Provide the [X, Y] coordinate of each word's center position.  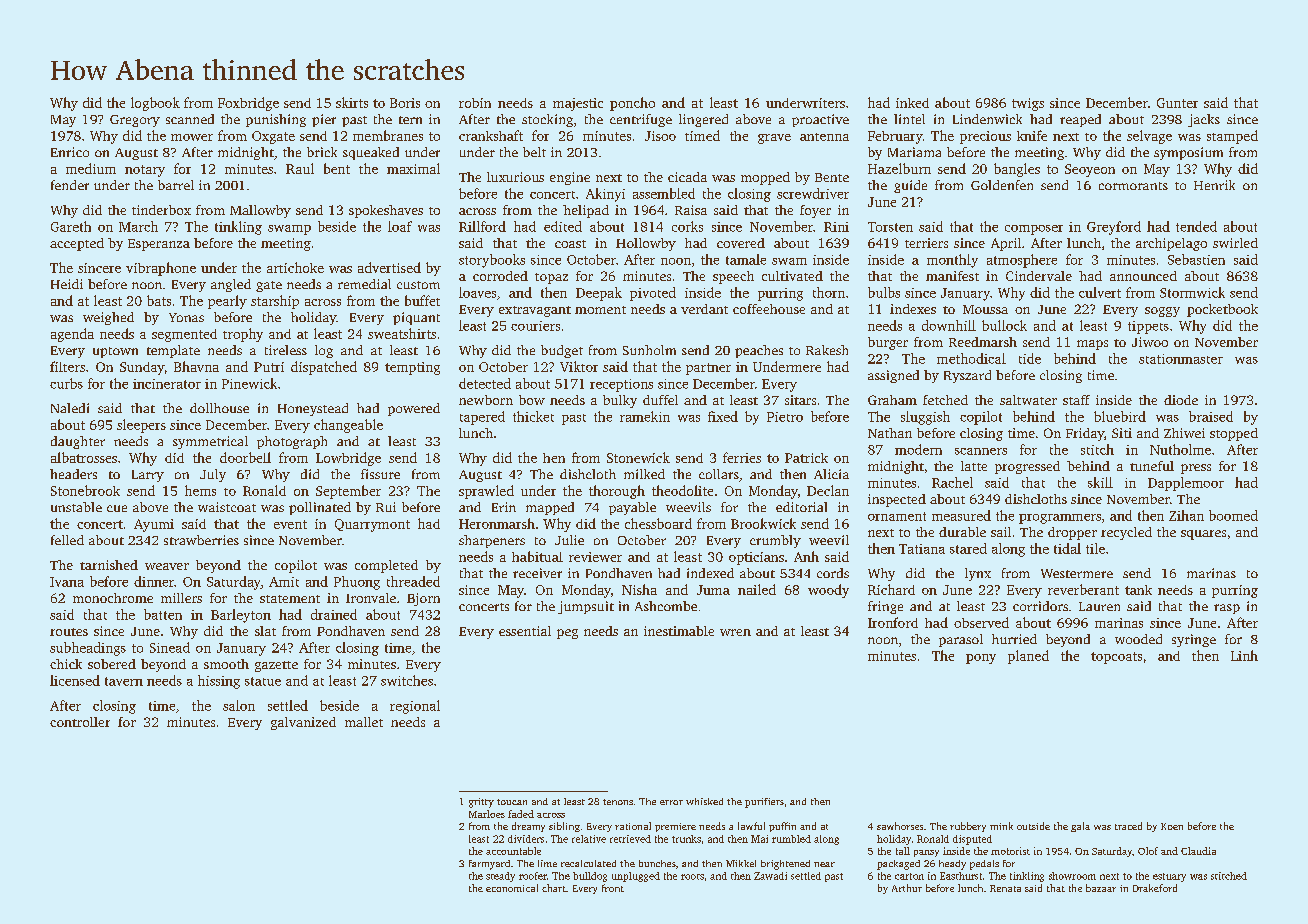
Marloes [487, 814]
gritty [481, 803]
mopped [765, 178]
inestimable [679, 631]
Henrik [1214, 185]
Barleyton [241, 616]
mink [1001, 826]
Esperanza [159, 245]
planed [1028, 657]
